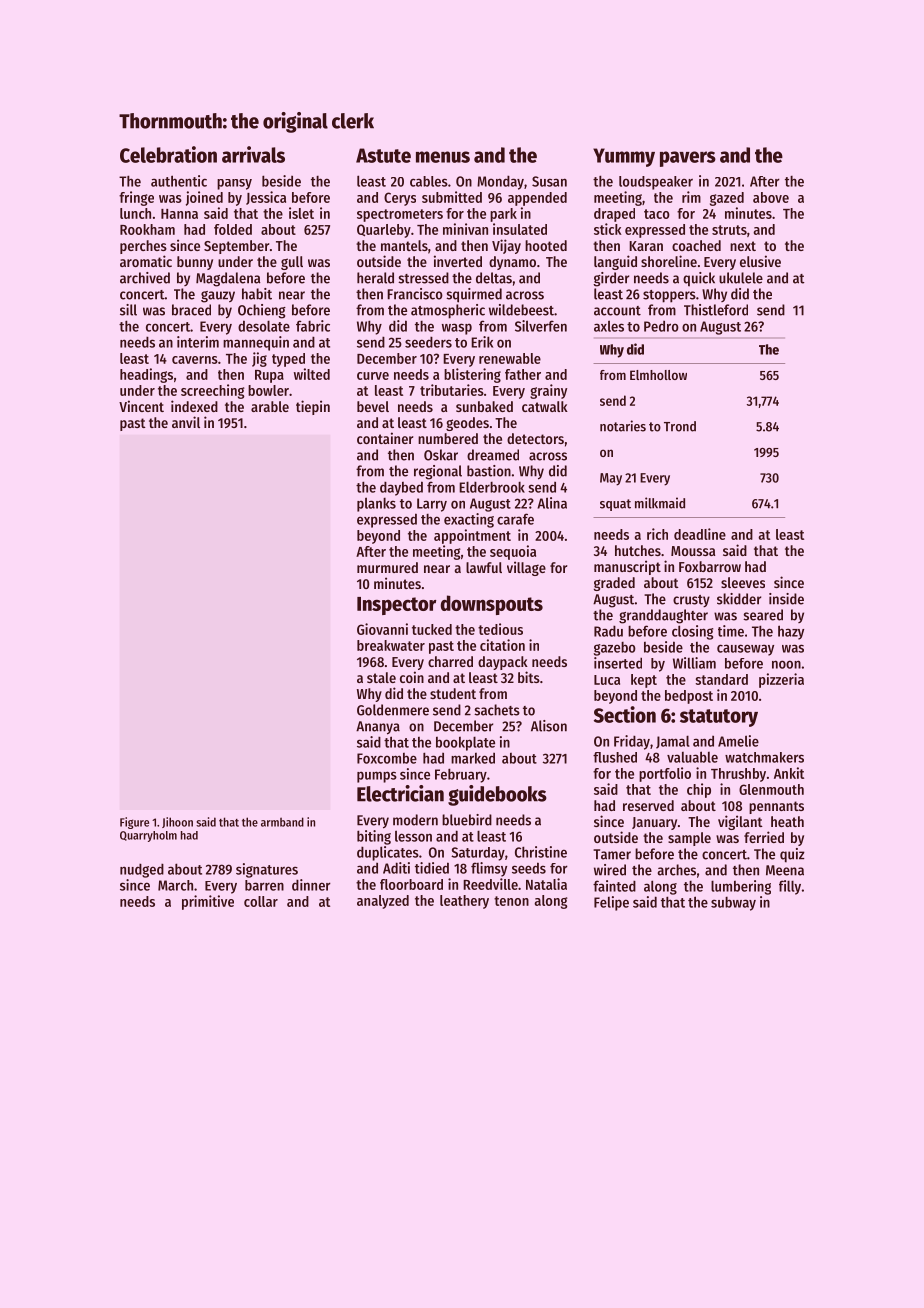 The image size is (924, 1308). Describe the element at coordinates (381, 677) in the image. I see `stale` at that location.
